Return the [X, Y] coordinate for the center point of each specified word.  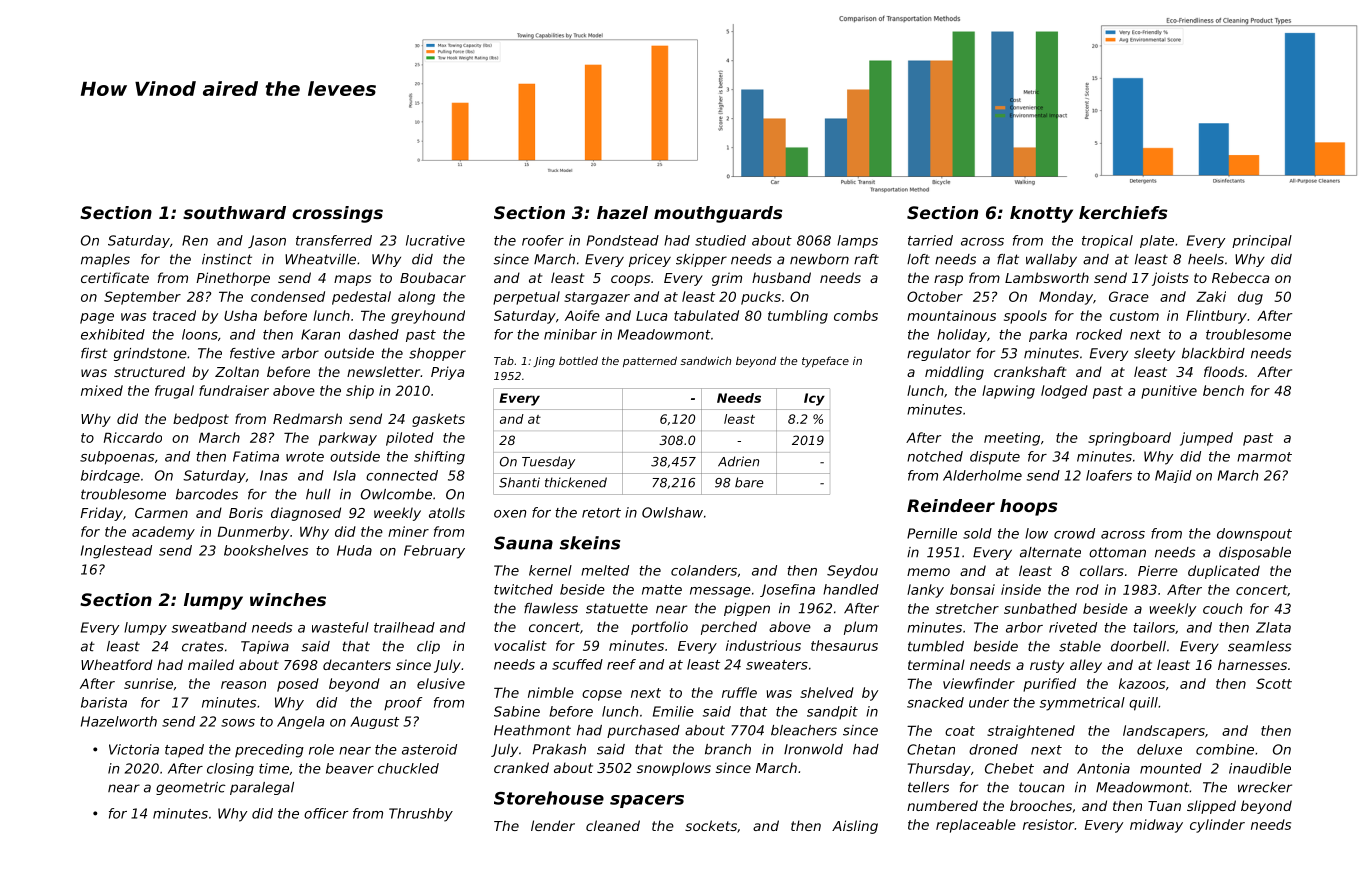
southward [234, 212]
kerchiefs [1123, 212]
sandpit [832, 713]
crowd [1074, 533]
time [274, 768]
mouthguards [718, 214]
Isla [344, 475]
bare [749, 482]
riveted [1073, 627]
